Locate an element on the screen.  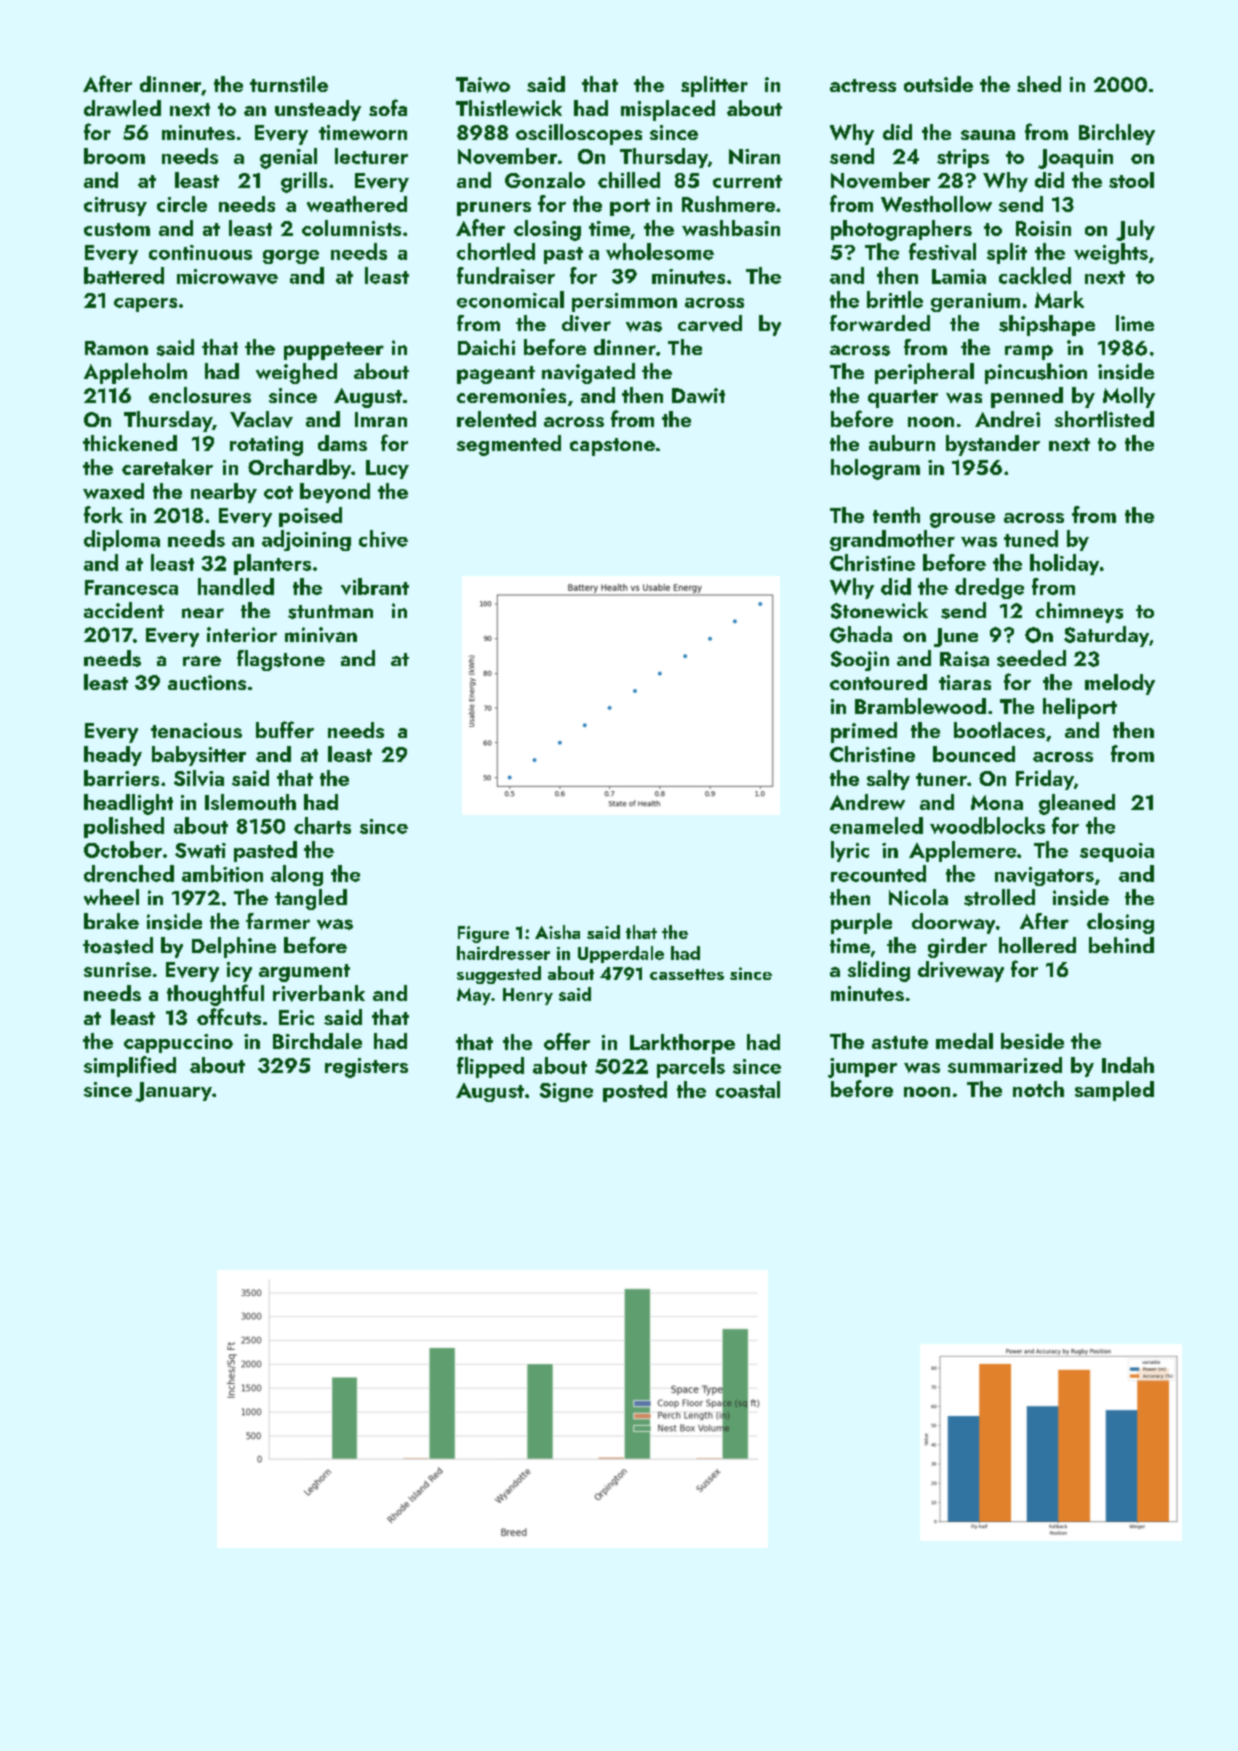
turnstile is located at coordinates (289, 84).
